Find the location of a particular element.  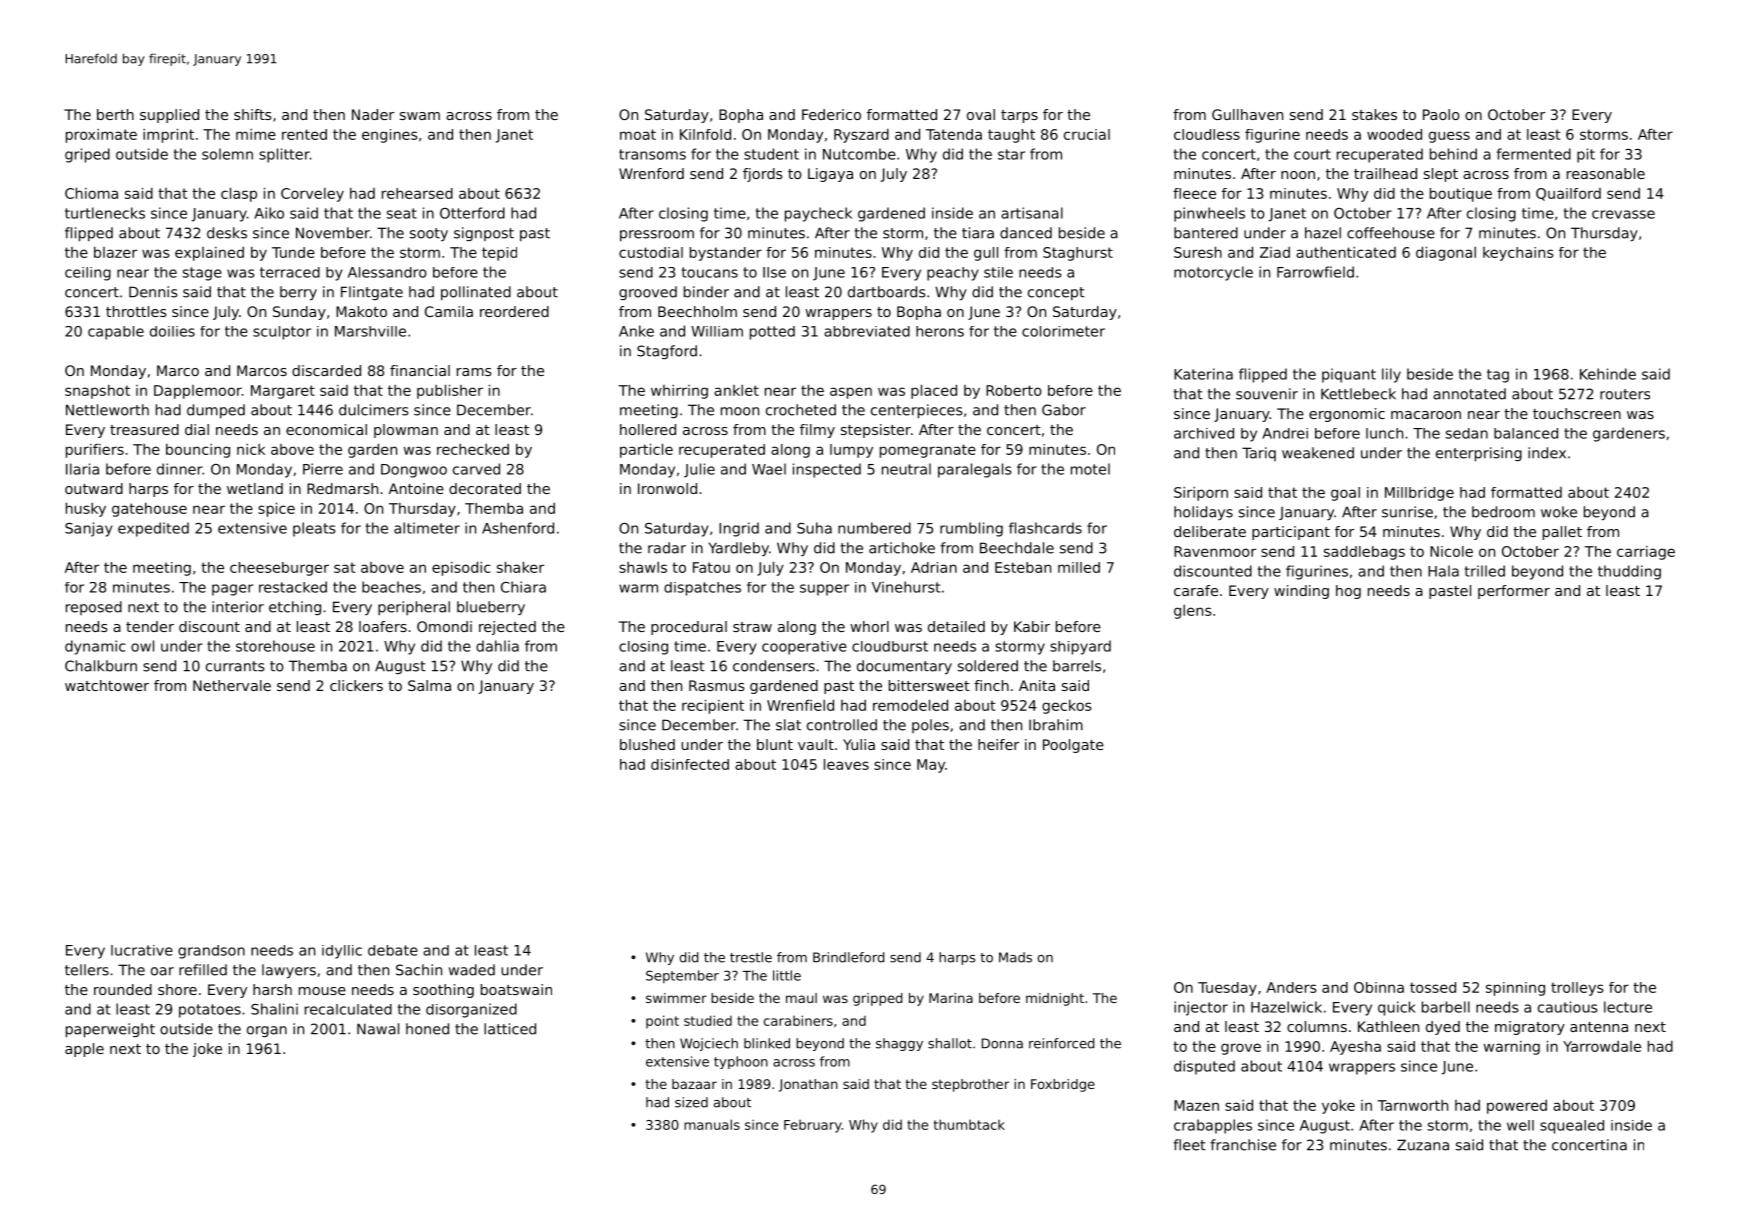

boutique is located at coordinates (1461, 195).
